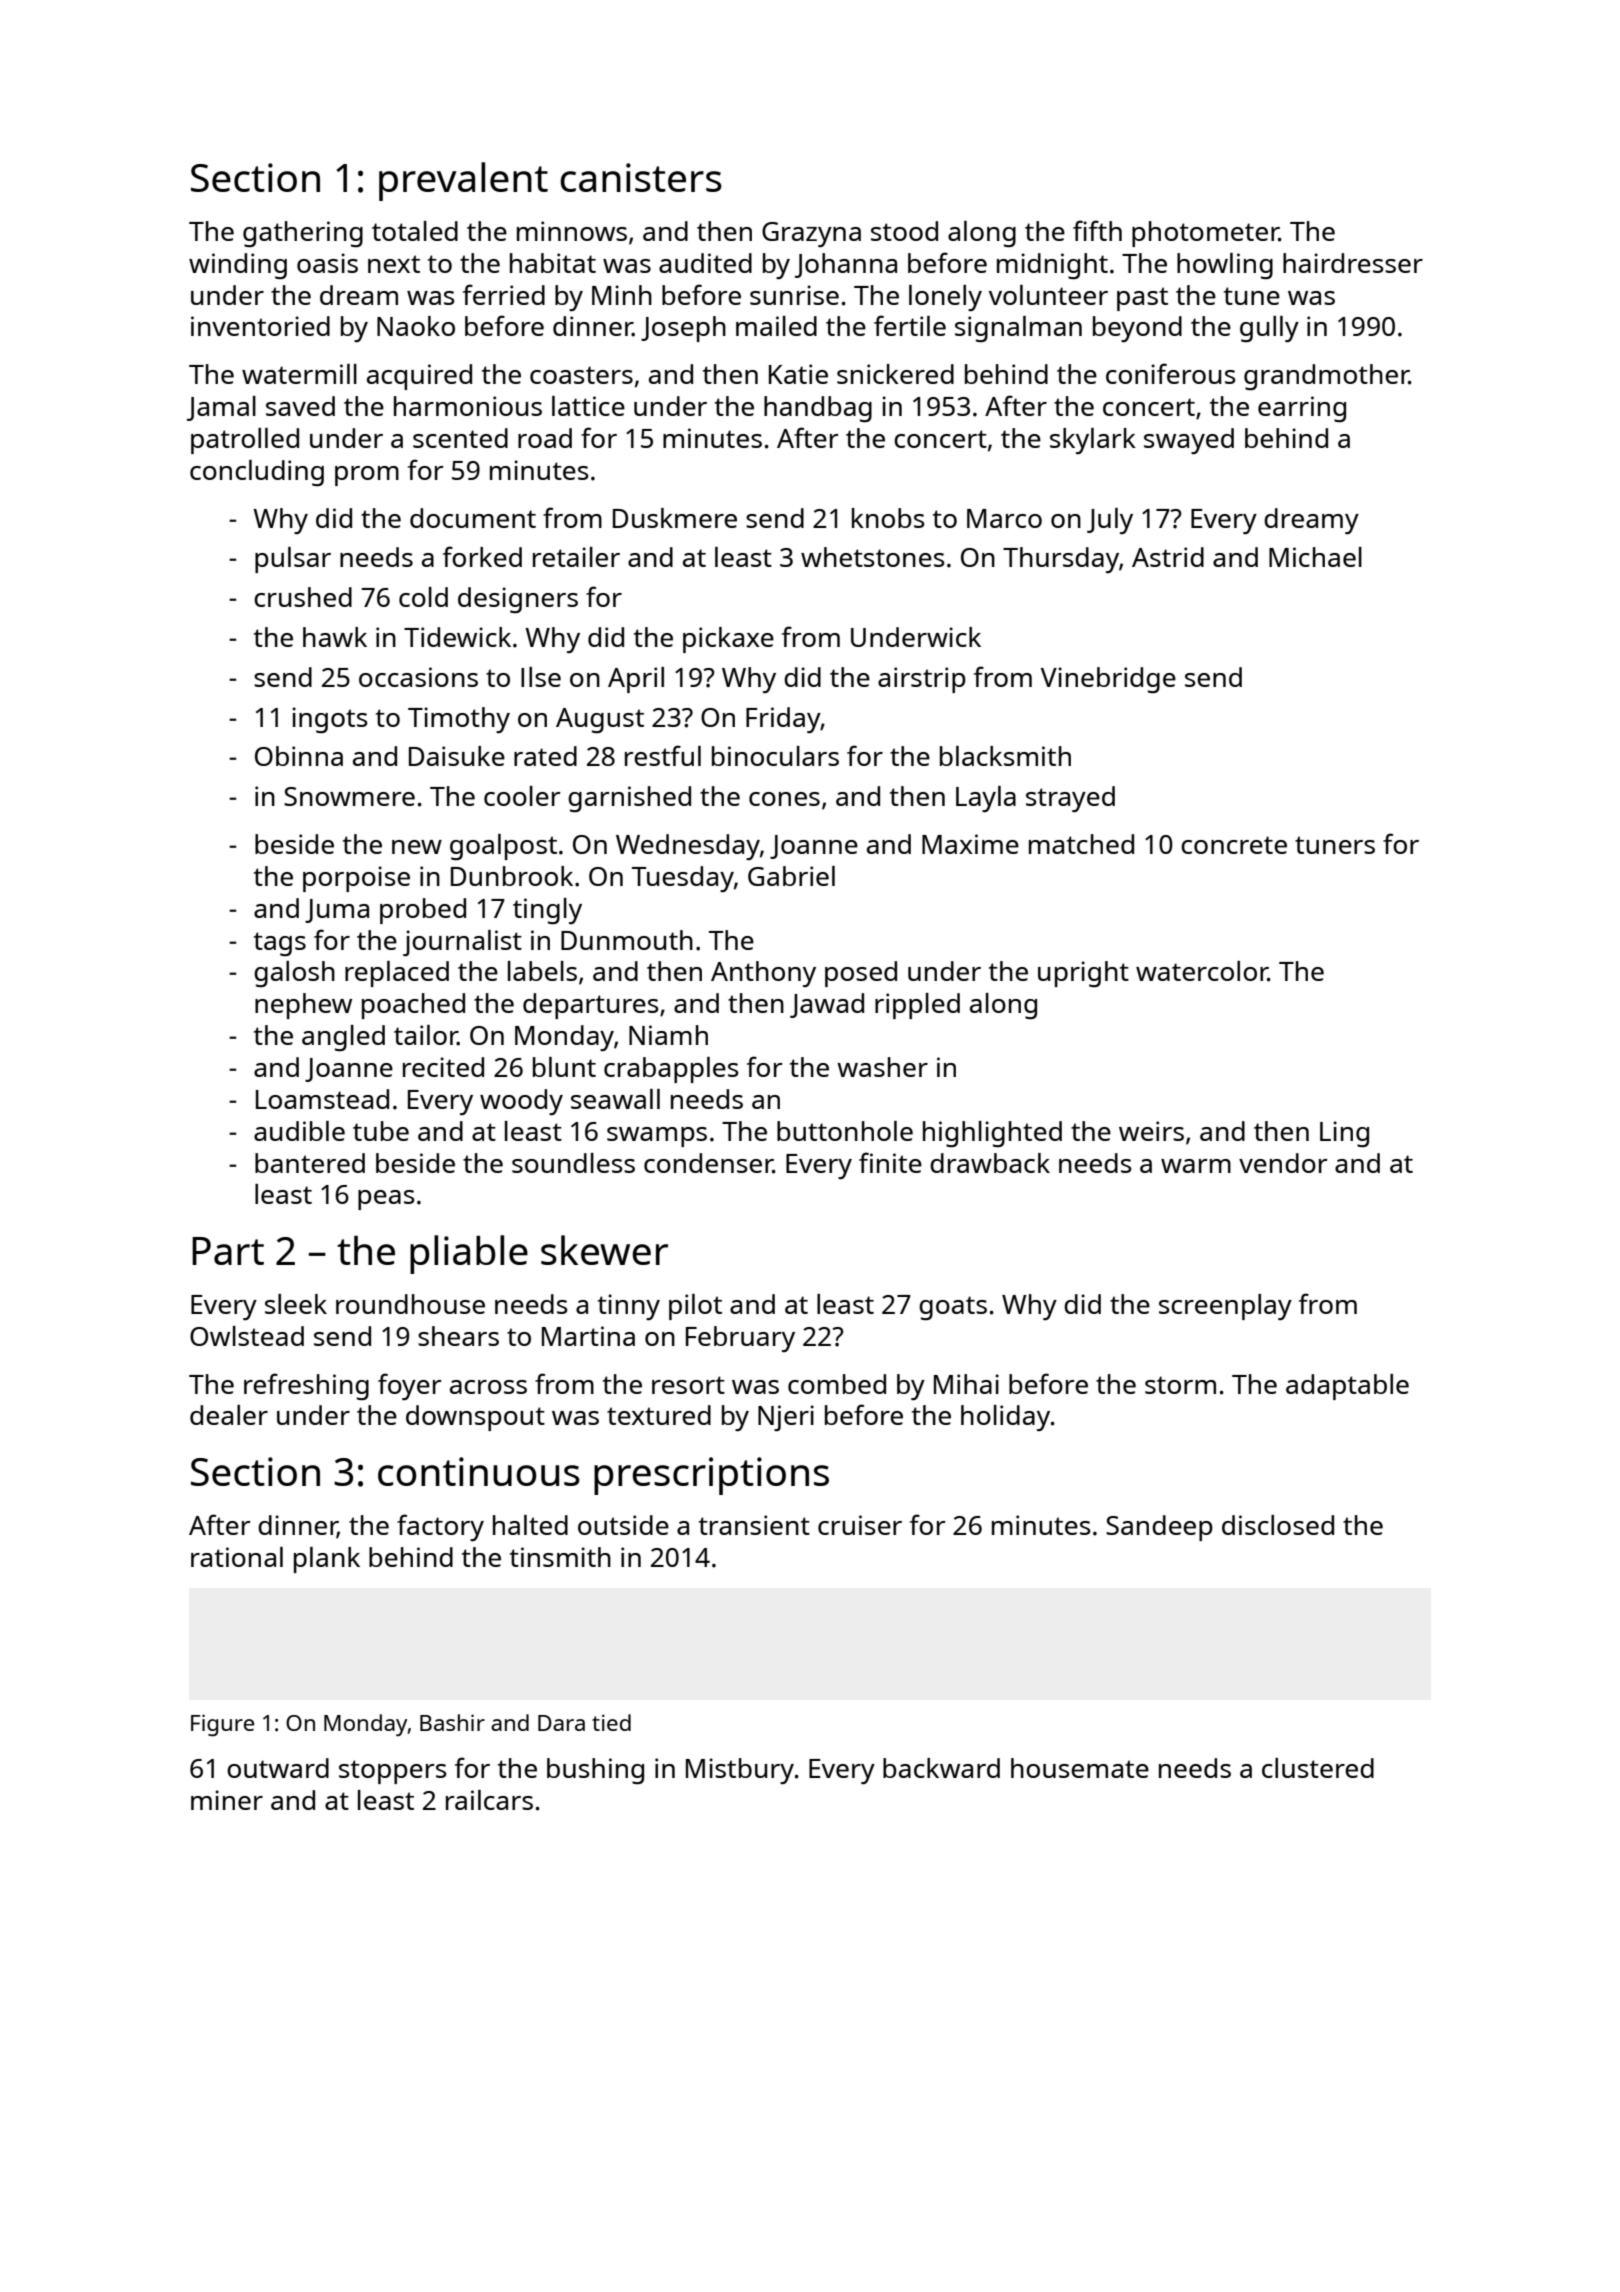 Image resolution: width=1620 pixels, height=2292 pixels. Describe the element at coordinates (641, 177) in the image. I see `canisters` at that location.
